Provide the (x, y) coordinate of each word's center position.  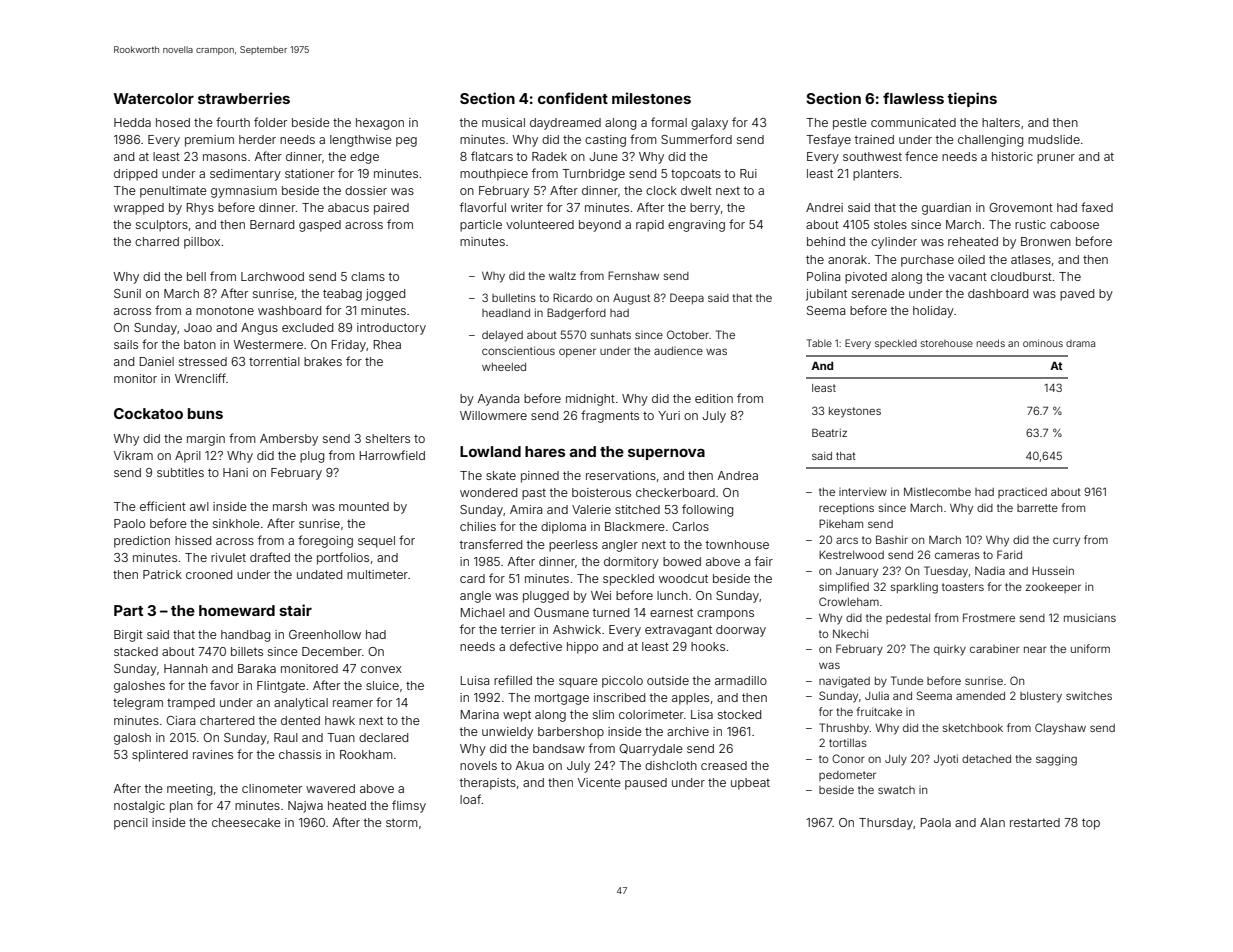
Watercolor (154, 98)
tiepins (972, 99)
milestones (651, 98)
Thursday (886, 824)
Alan (992, 822)
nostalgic (139, 807)
